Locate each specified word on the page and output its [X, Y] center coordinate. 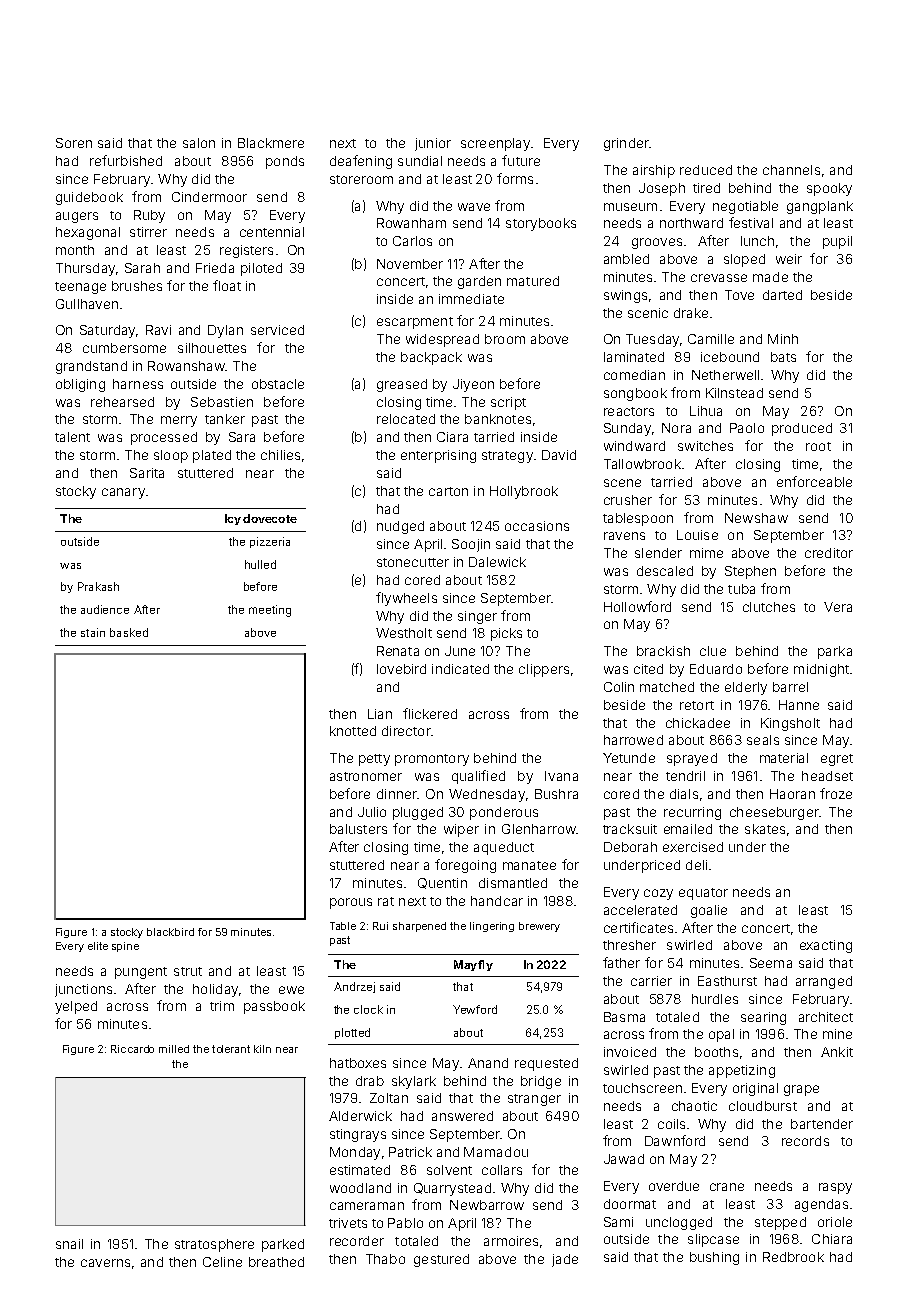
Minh [783, 339]
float [227, 285]
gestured [441, 1260]
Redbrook [793, 1257]
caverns [105, 1263]
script [508, 403]
